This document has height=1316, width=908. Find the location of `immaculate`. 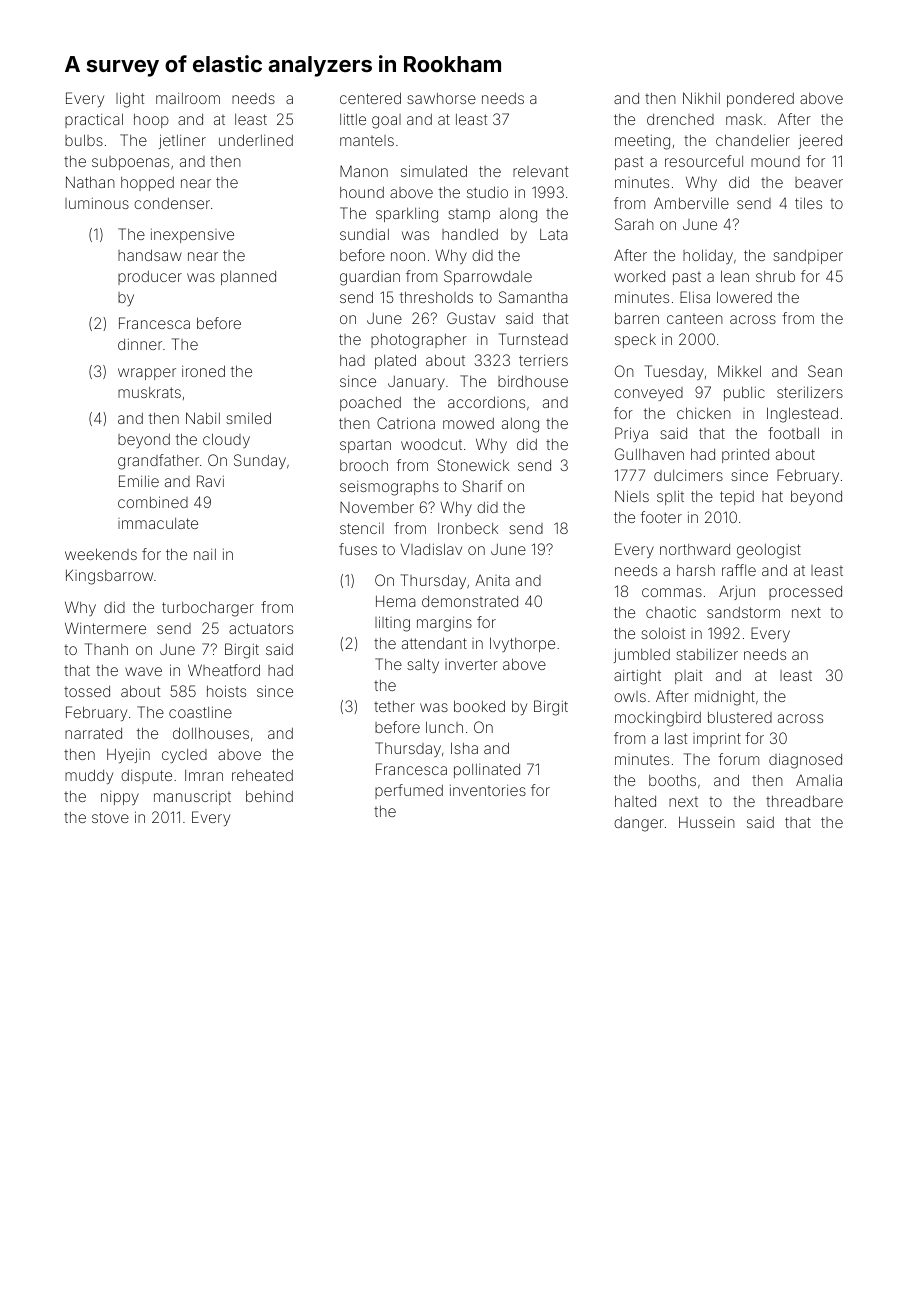

immaculate is located at coordinates (158, 523).
